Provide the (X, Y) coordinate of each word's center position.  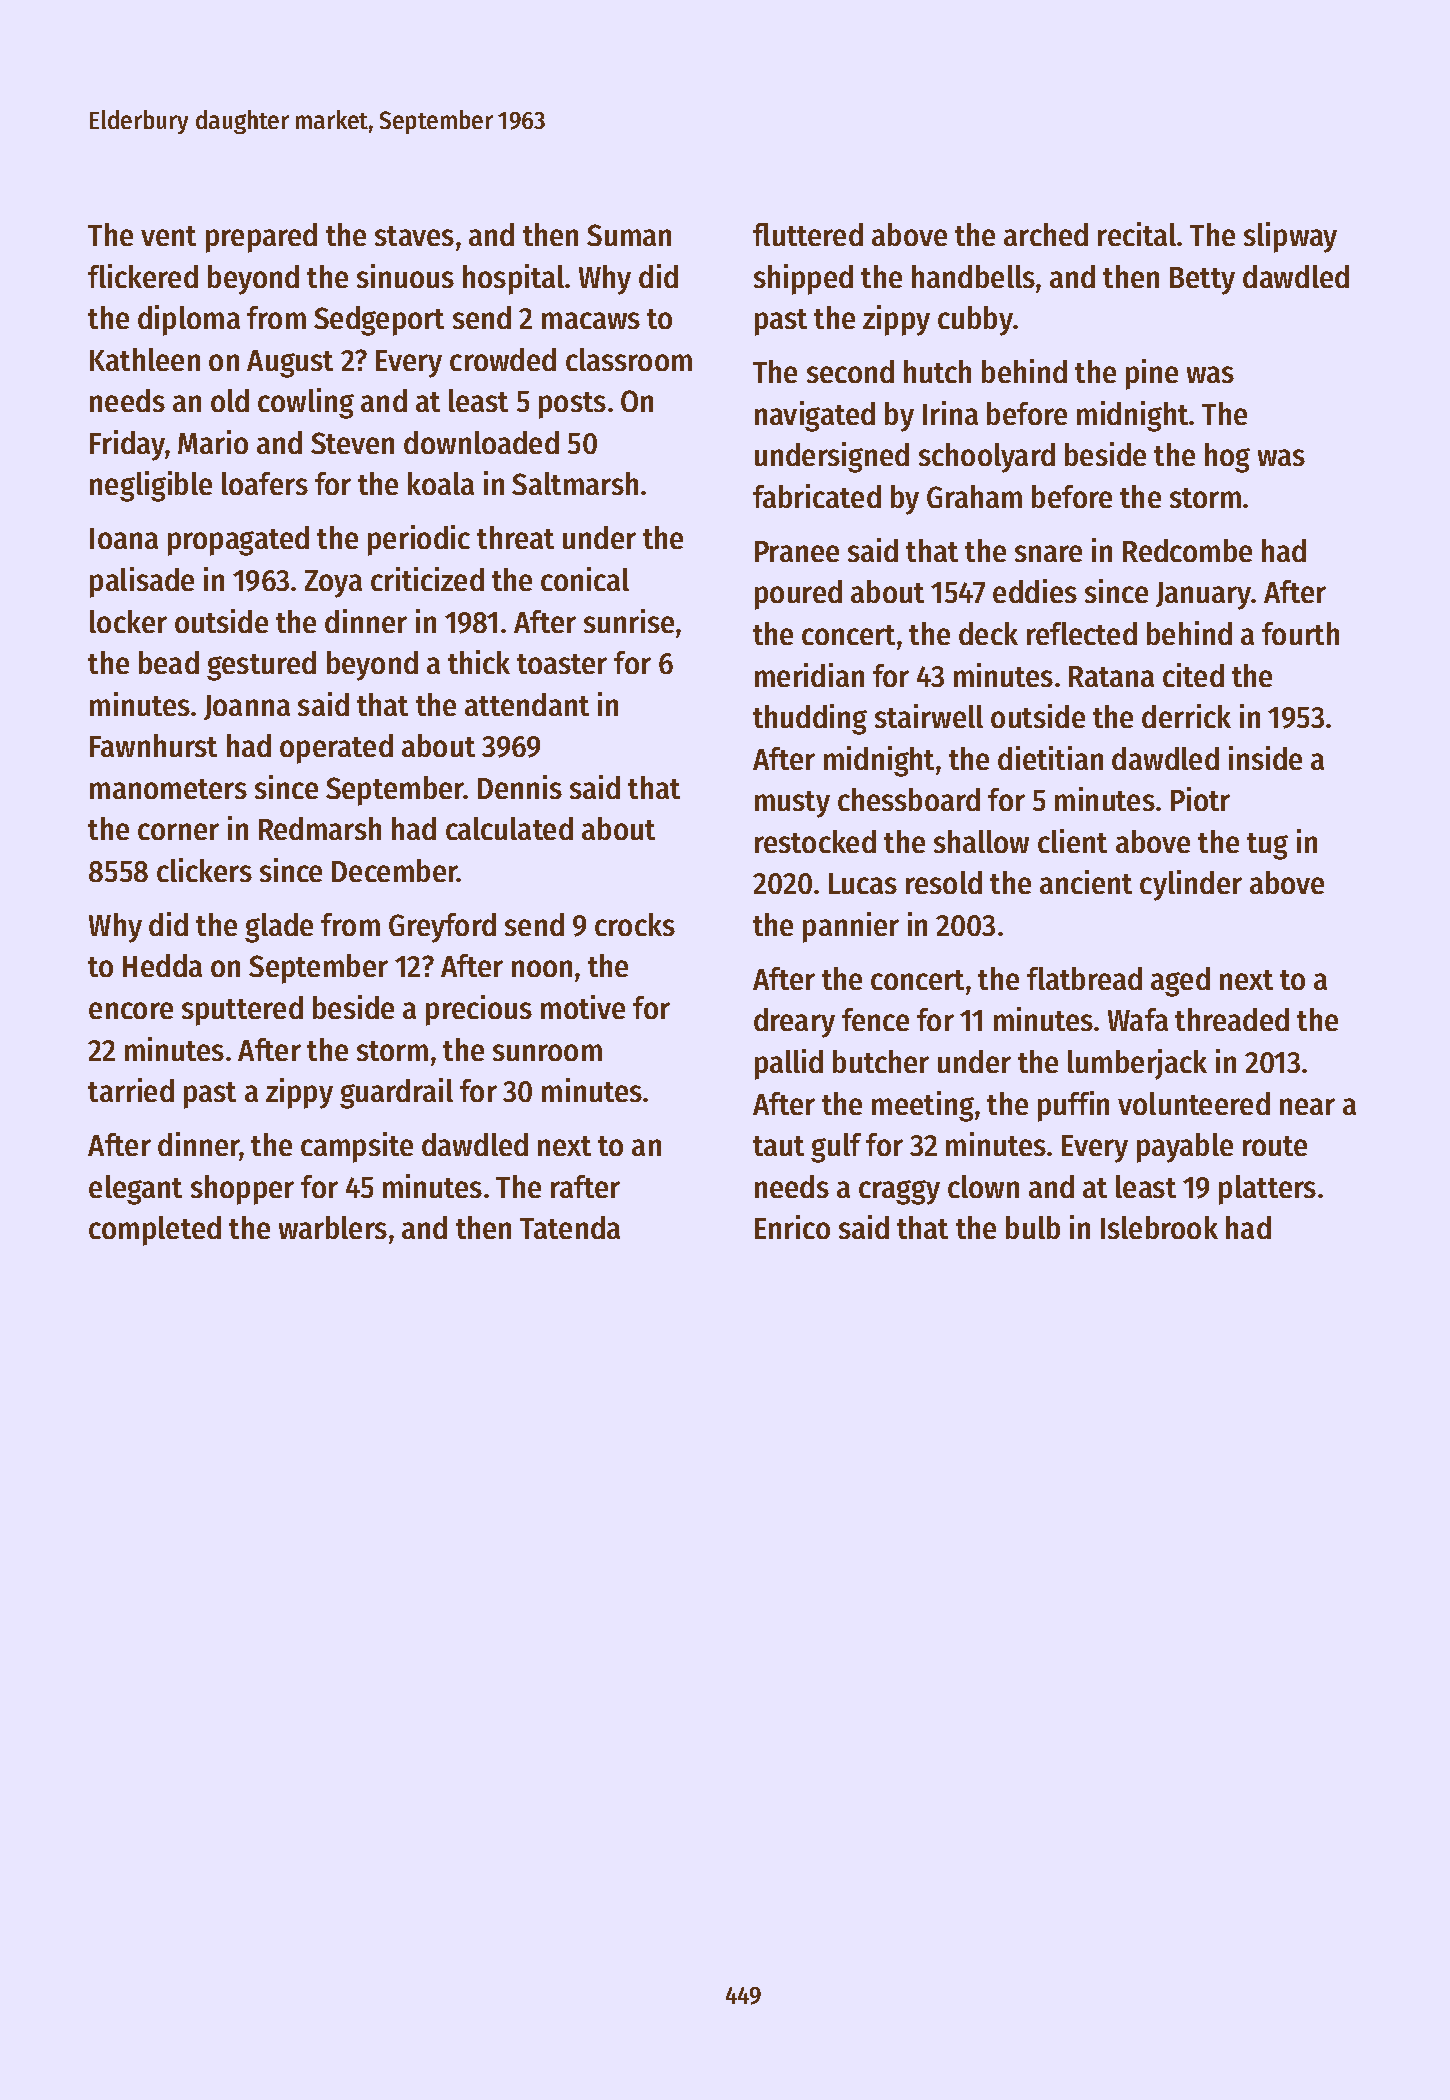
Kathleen (145, 359)
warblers (333, 1227)
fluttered (808, 234)
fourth (1300, 633)
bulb (1033, 1227)
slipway (1290, 237)
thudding (810, 719)
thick (479, 662)
